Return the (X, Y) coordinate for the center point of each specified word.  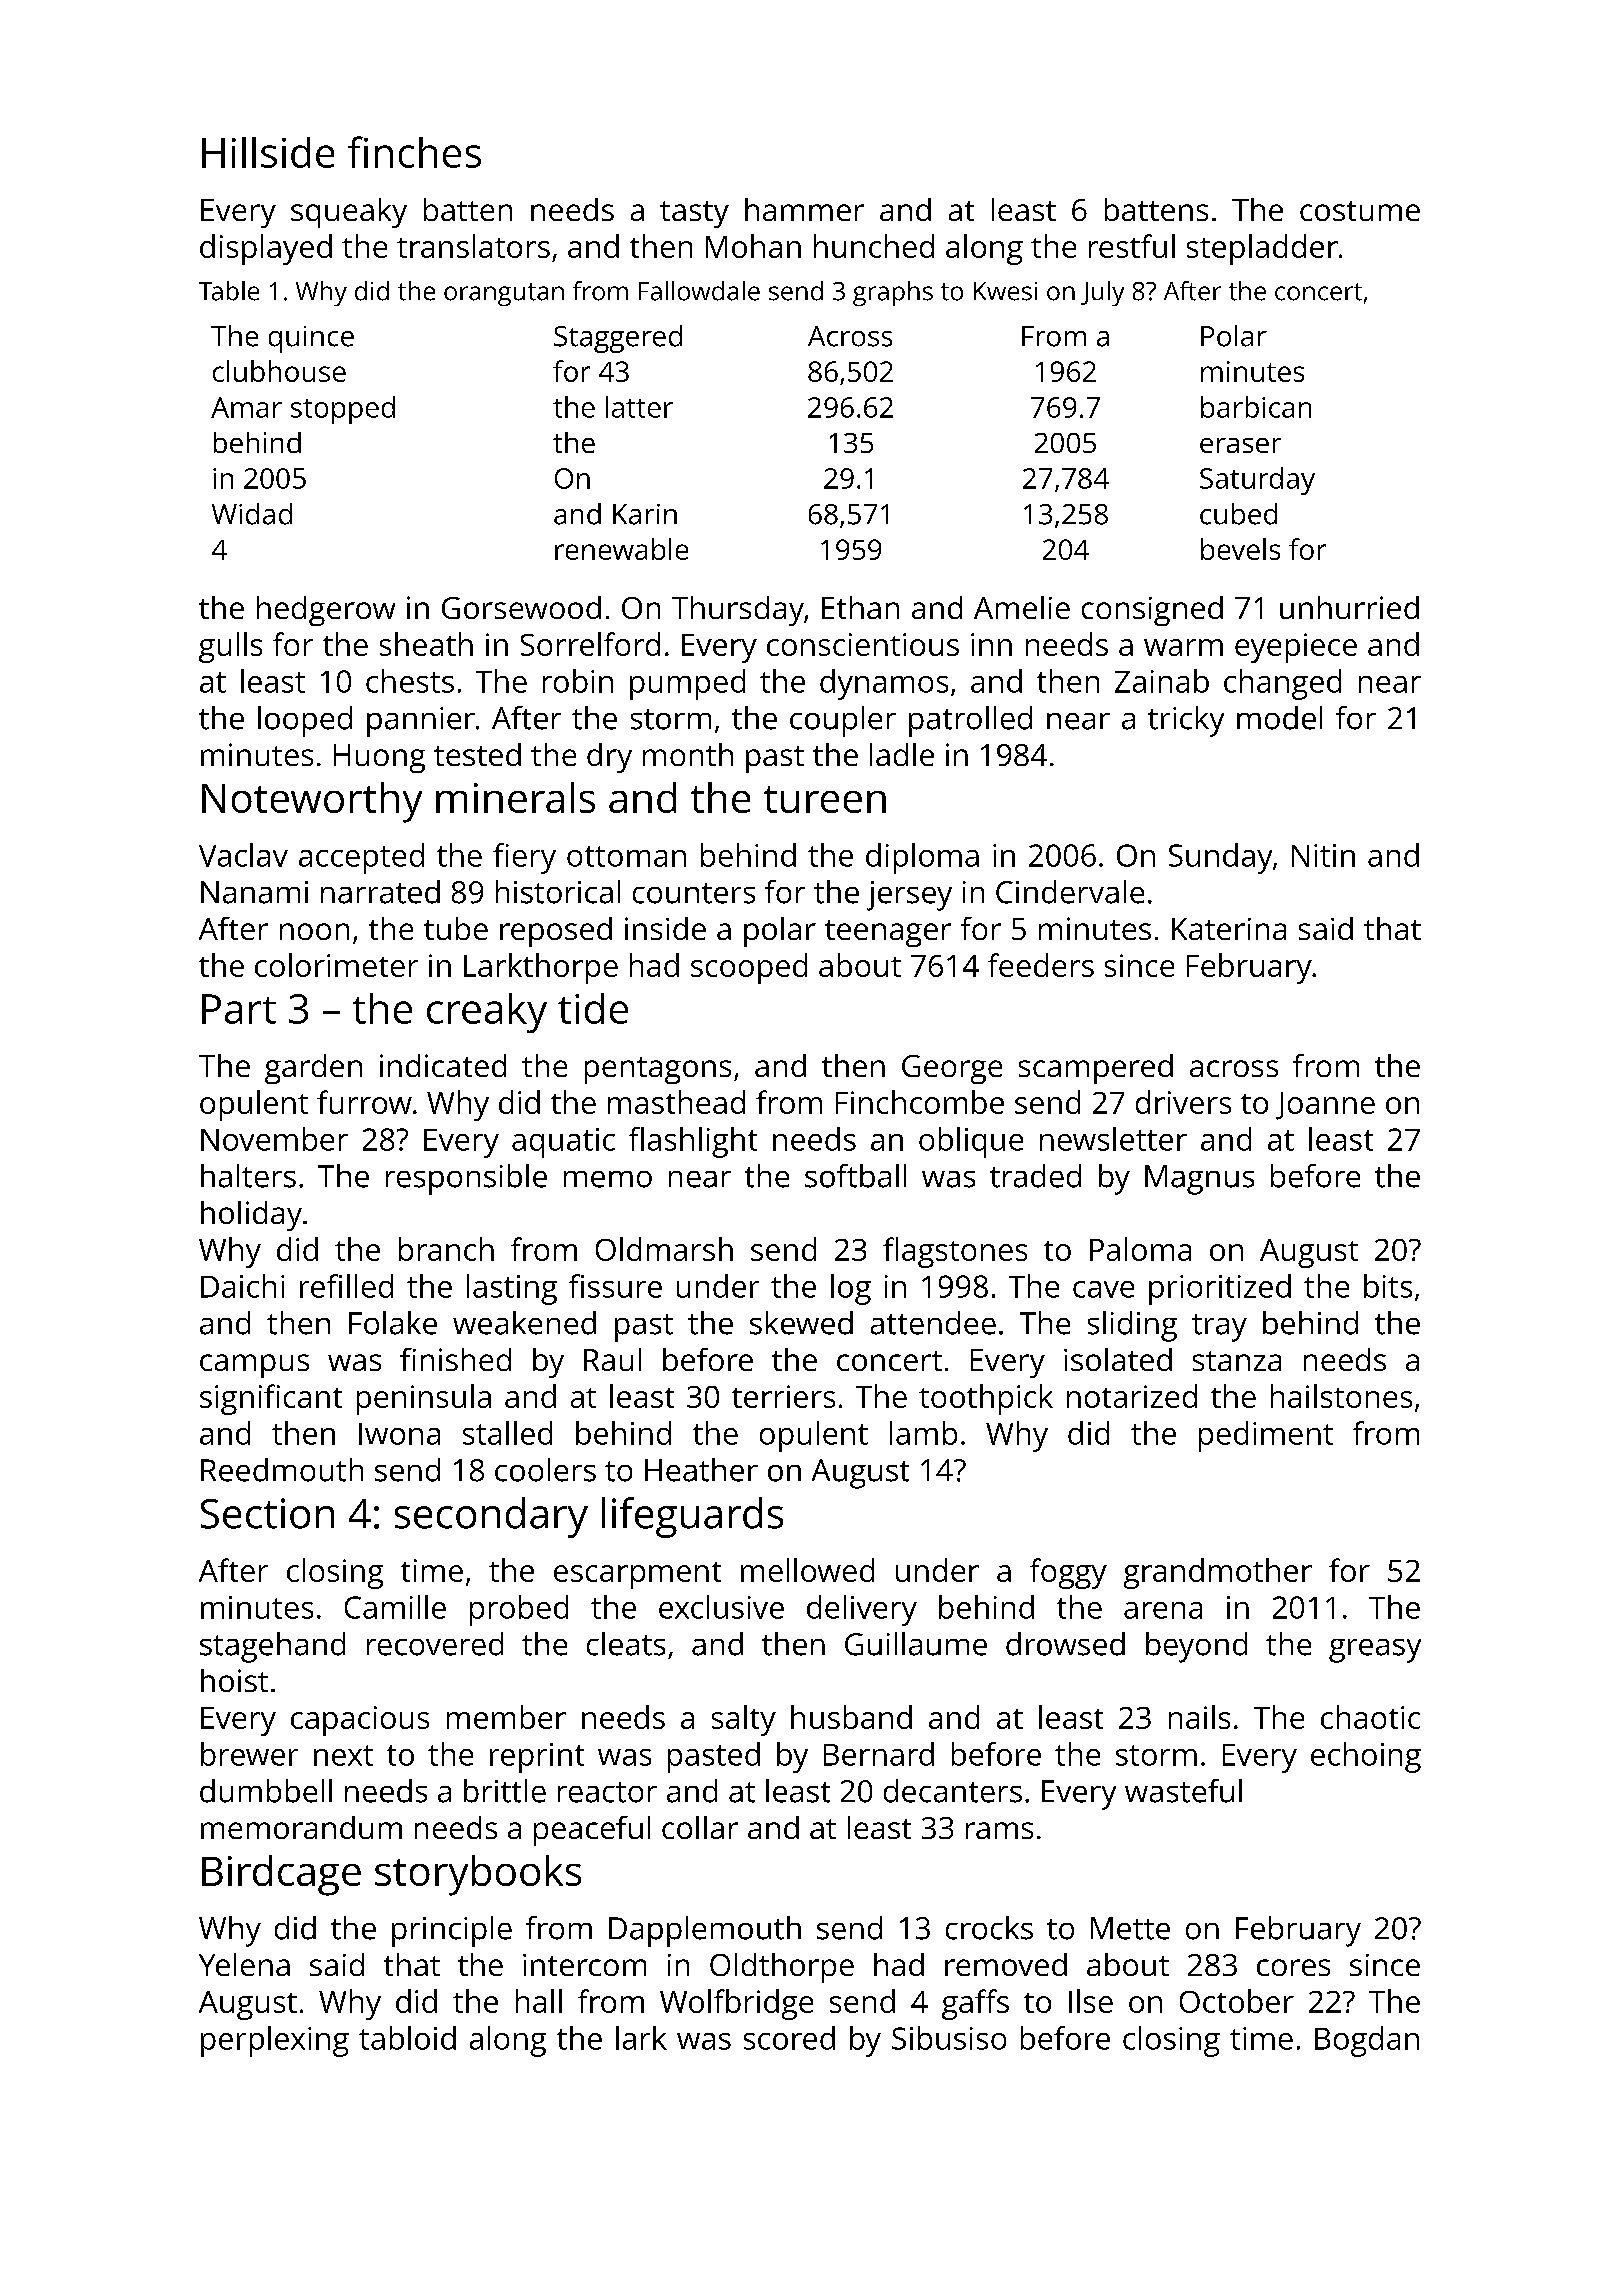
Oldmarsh (664, 1249)
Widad (252, 514)
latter (639, 407)
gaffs (975, 2004)
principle (452, 1931)
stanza (1237, 1361)
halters (248, 1176)
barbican (1256, 407)
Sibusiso (949, 2038)
